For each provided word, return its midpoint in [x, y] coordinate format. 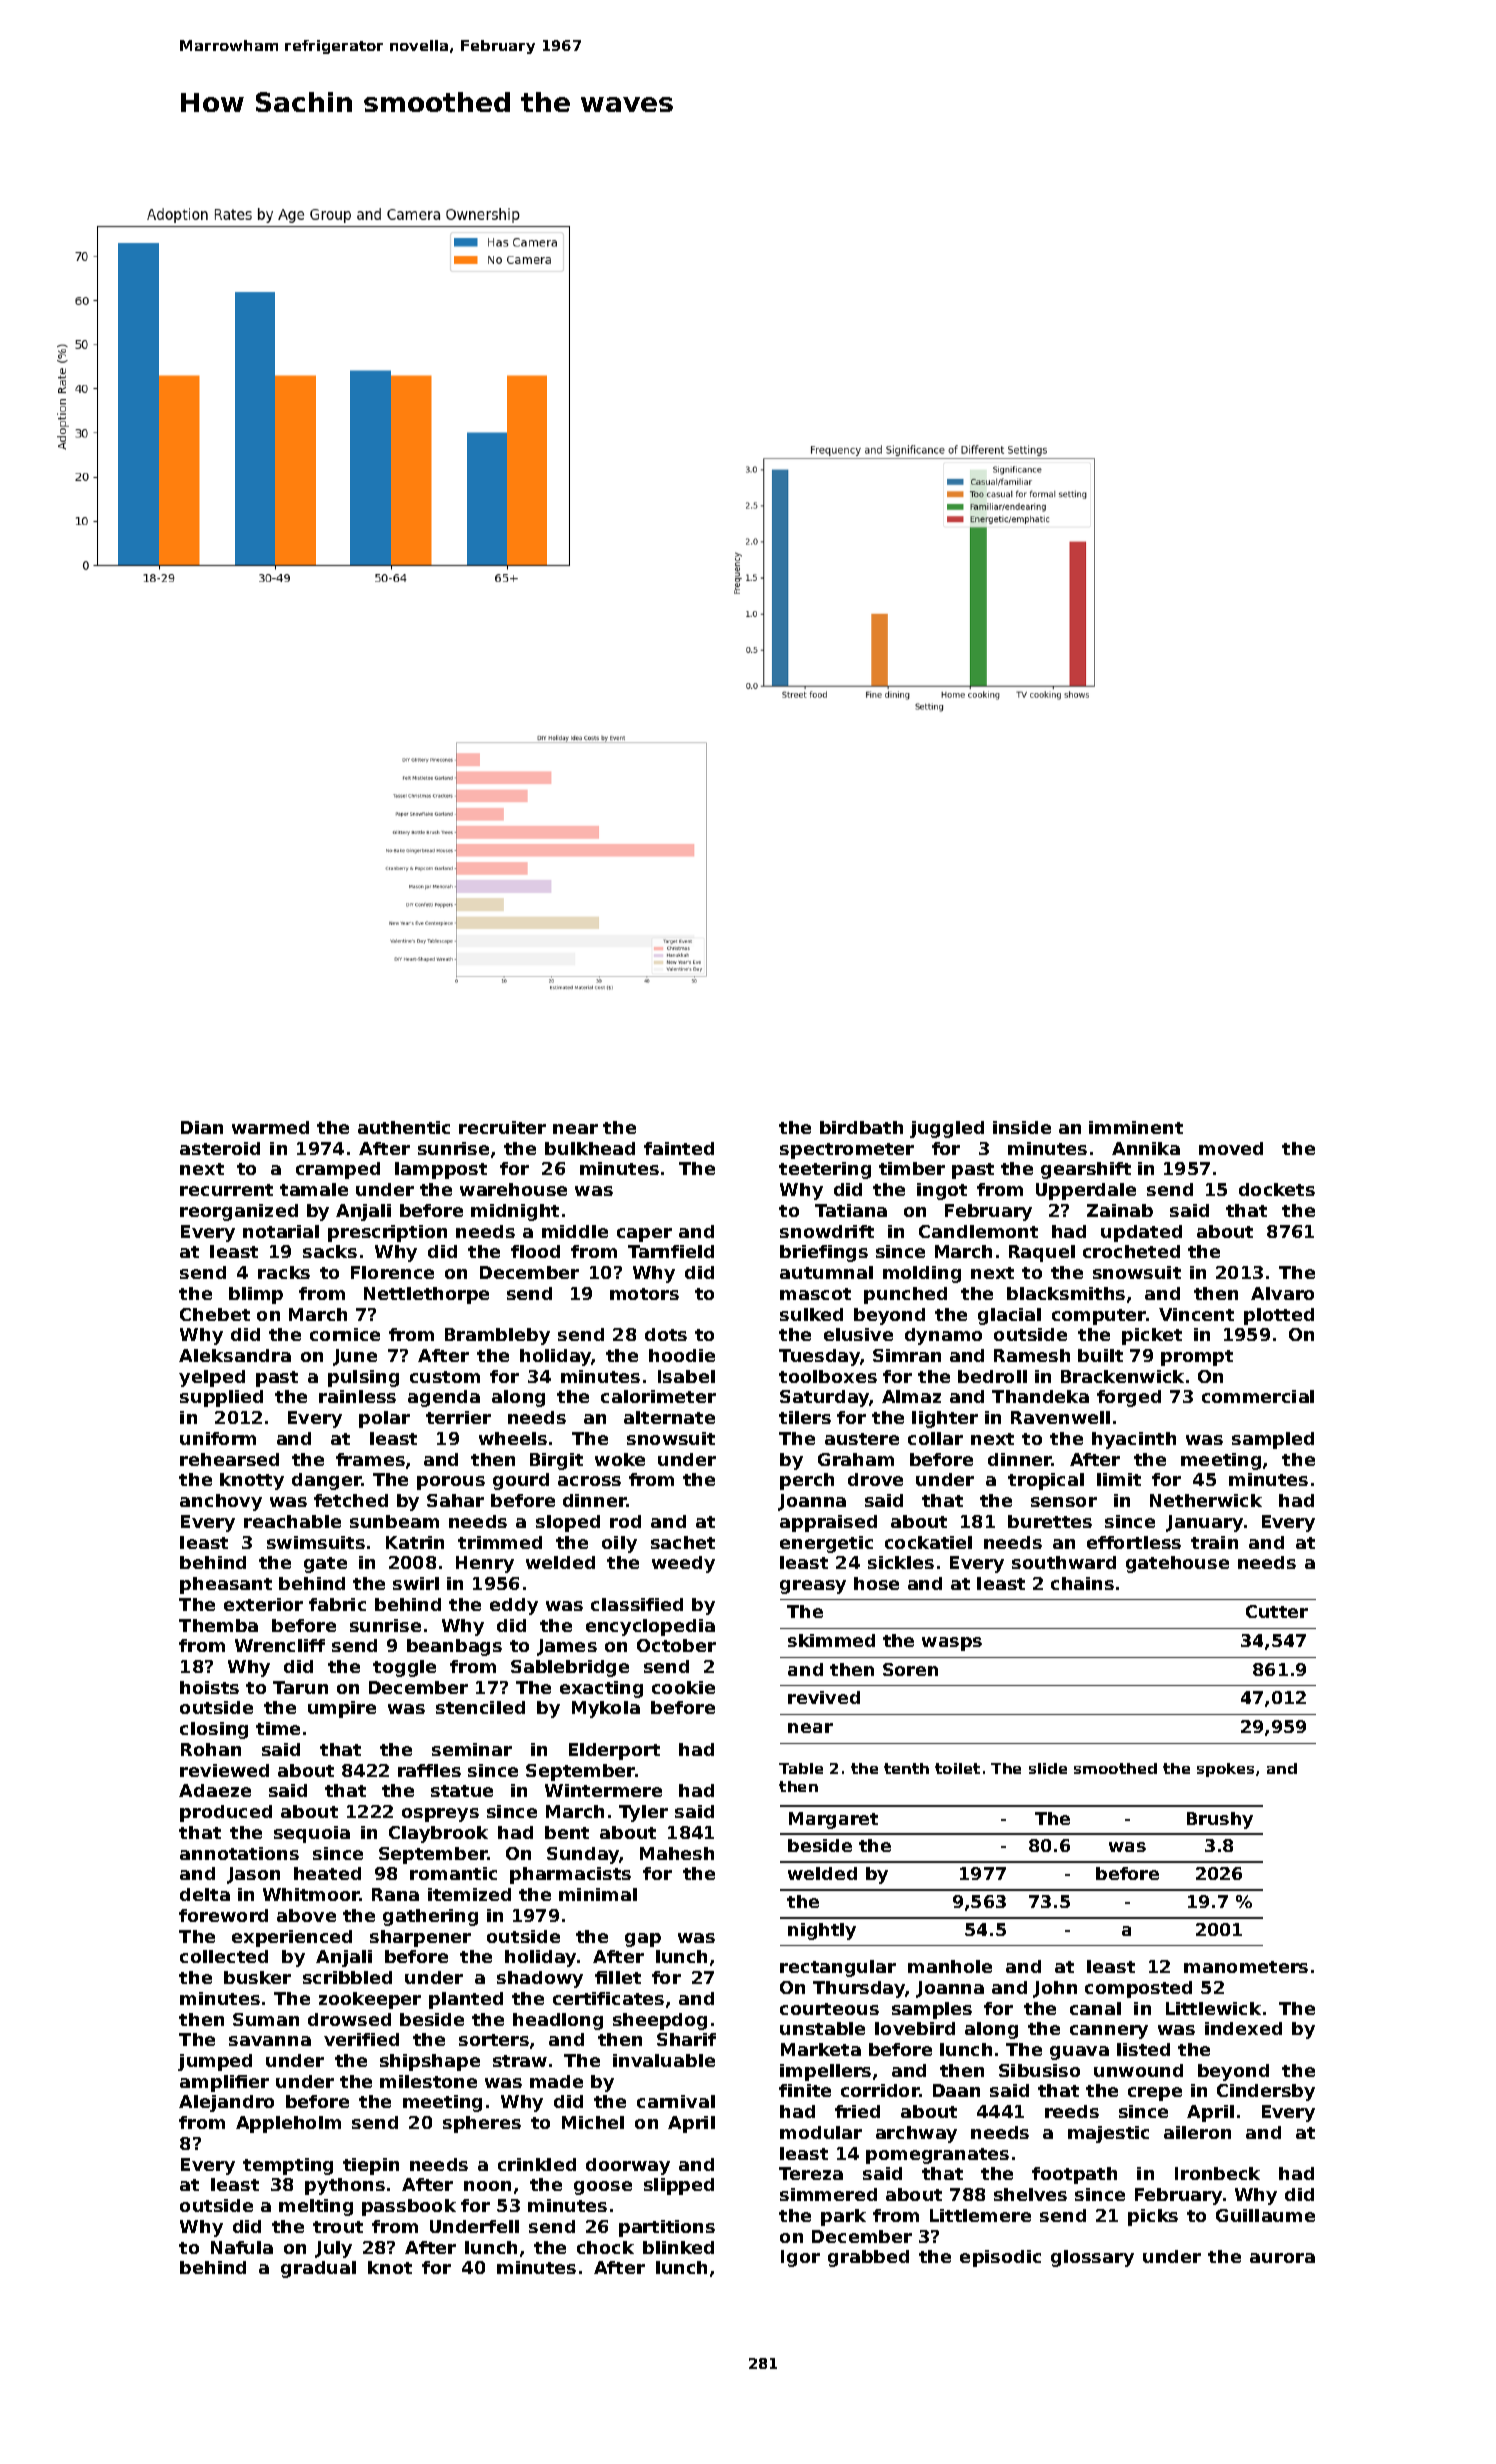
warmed [270, 1127]
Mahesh [677, 1853]
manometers [1246, 1967]
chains [1082, 1583]
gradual [318, 2269]
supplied [221, 1398]
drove [875, 1479]
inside [1022, 1127]
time [278, 1728]
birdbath [861, 1127]
